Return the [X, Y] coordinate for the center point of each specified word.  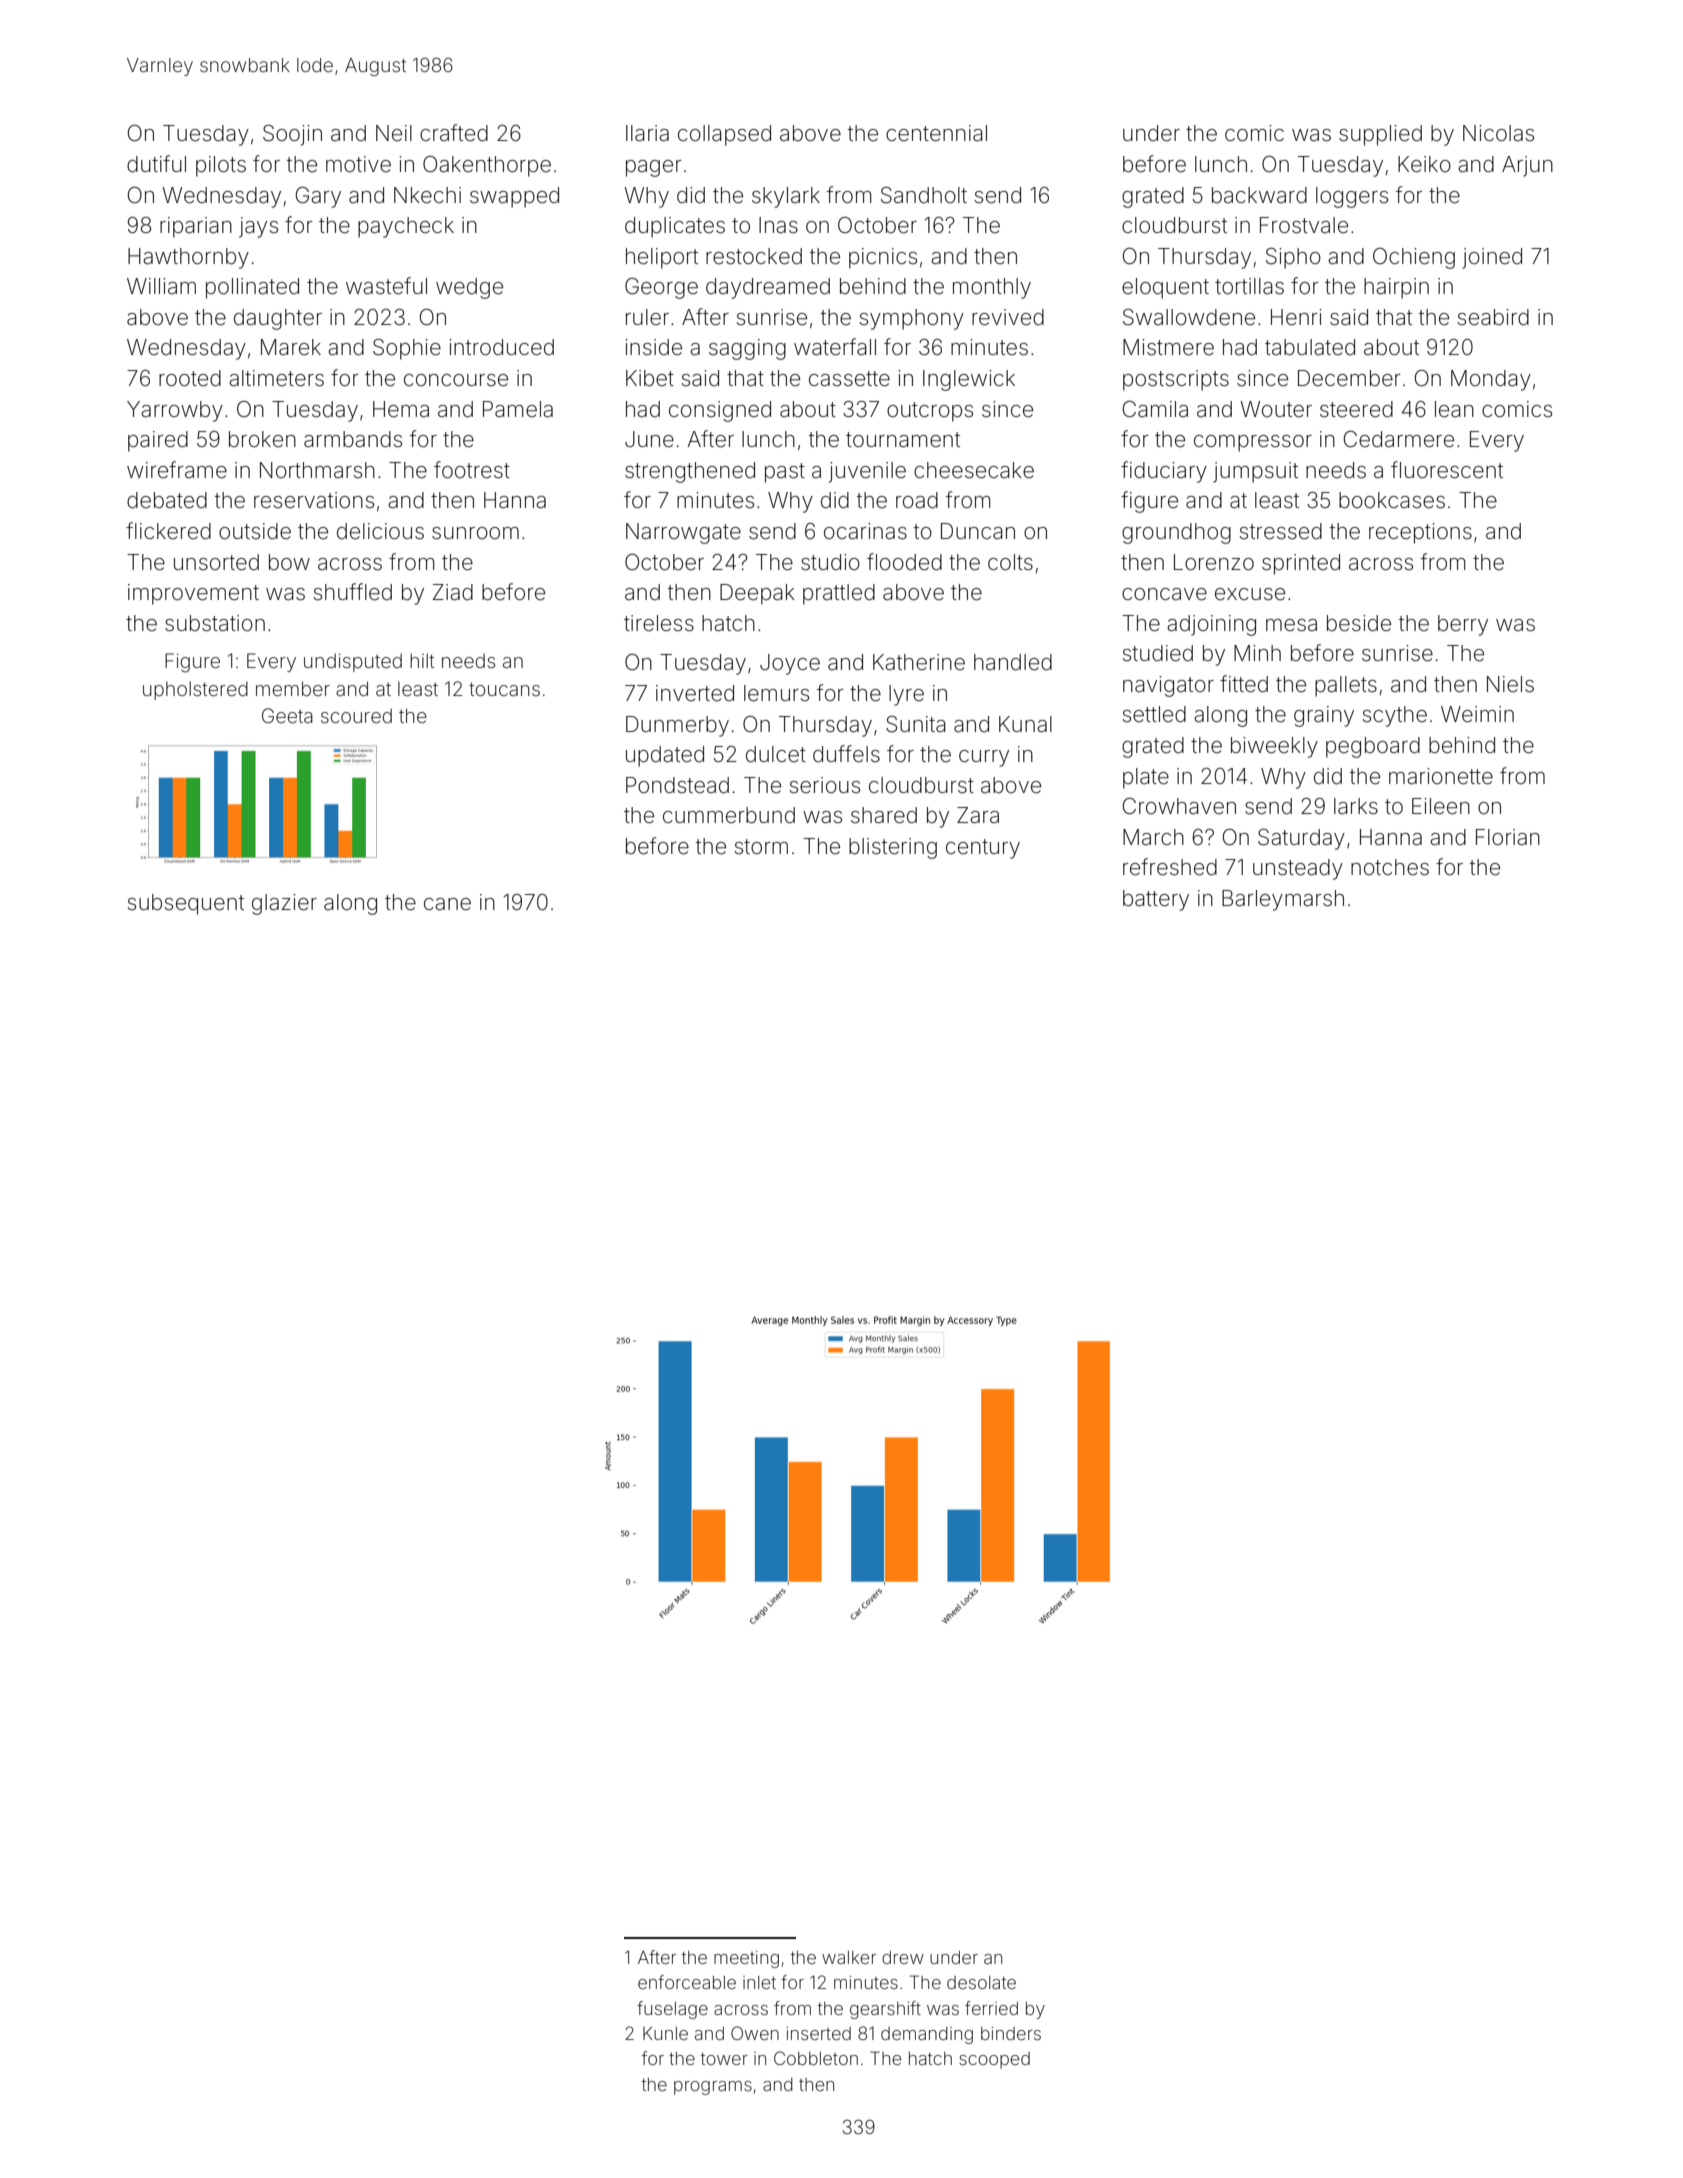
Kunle [665, 2033]
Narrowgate [683, 533]
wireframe [177, 470]
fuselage [672, 2010]
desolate [981, 1982]
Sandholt [924, 195]
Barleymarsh [1283, 900]
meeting [746, 1959]
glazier [284, 904]
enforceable [687, 1982]
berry [1463, 625]
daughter [278, 319]
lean [1454, 409]
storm [761, 847]
